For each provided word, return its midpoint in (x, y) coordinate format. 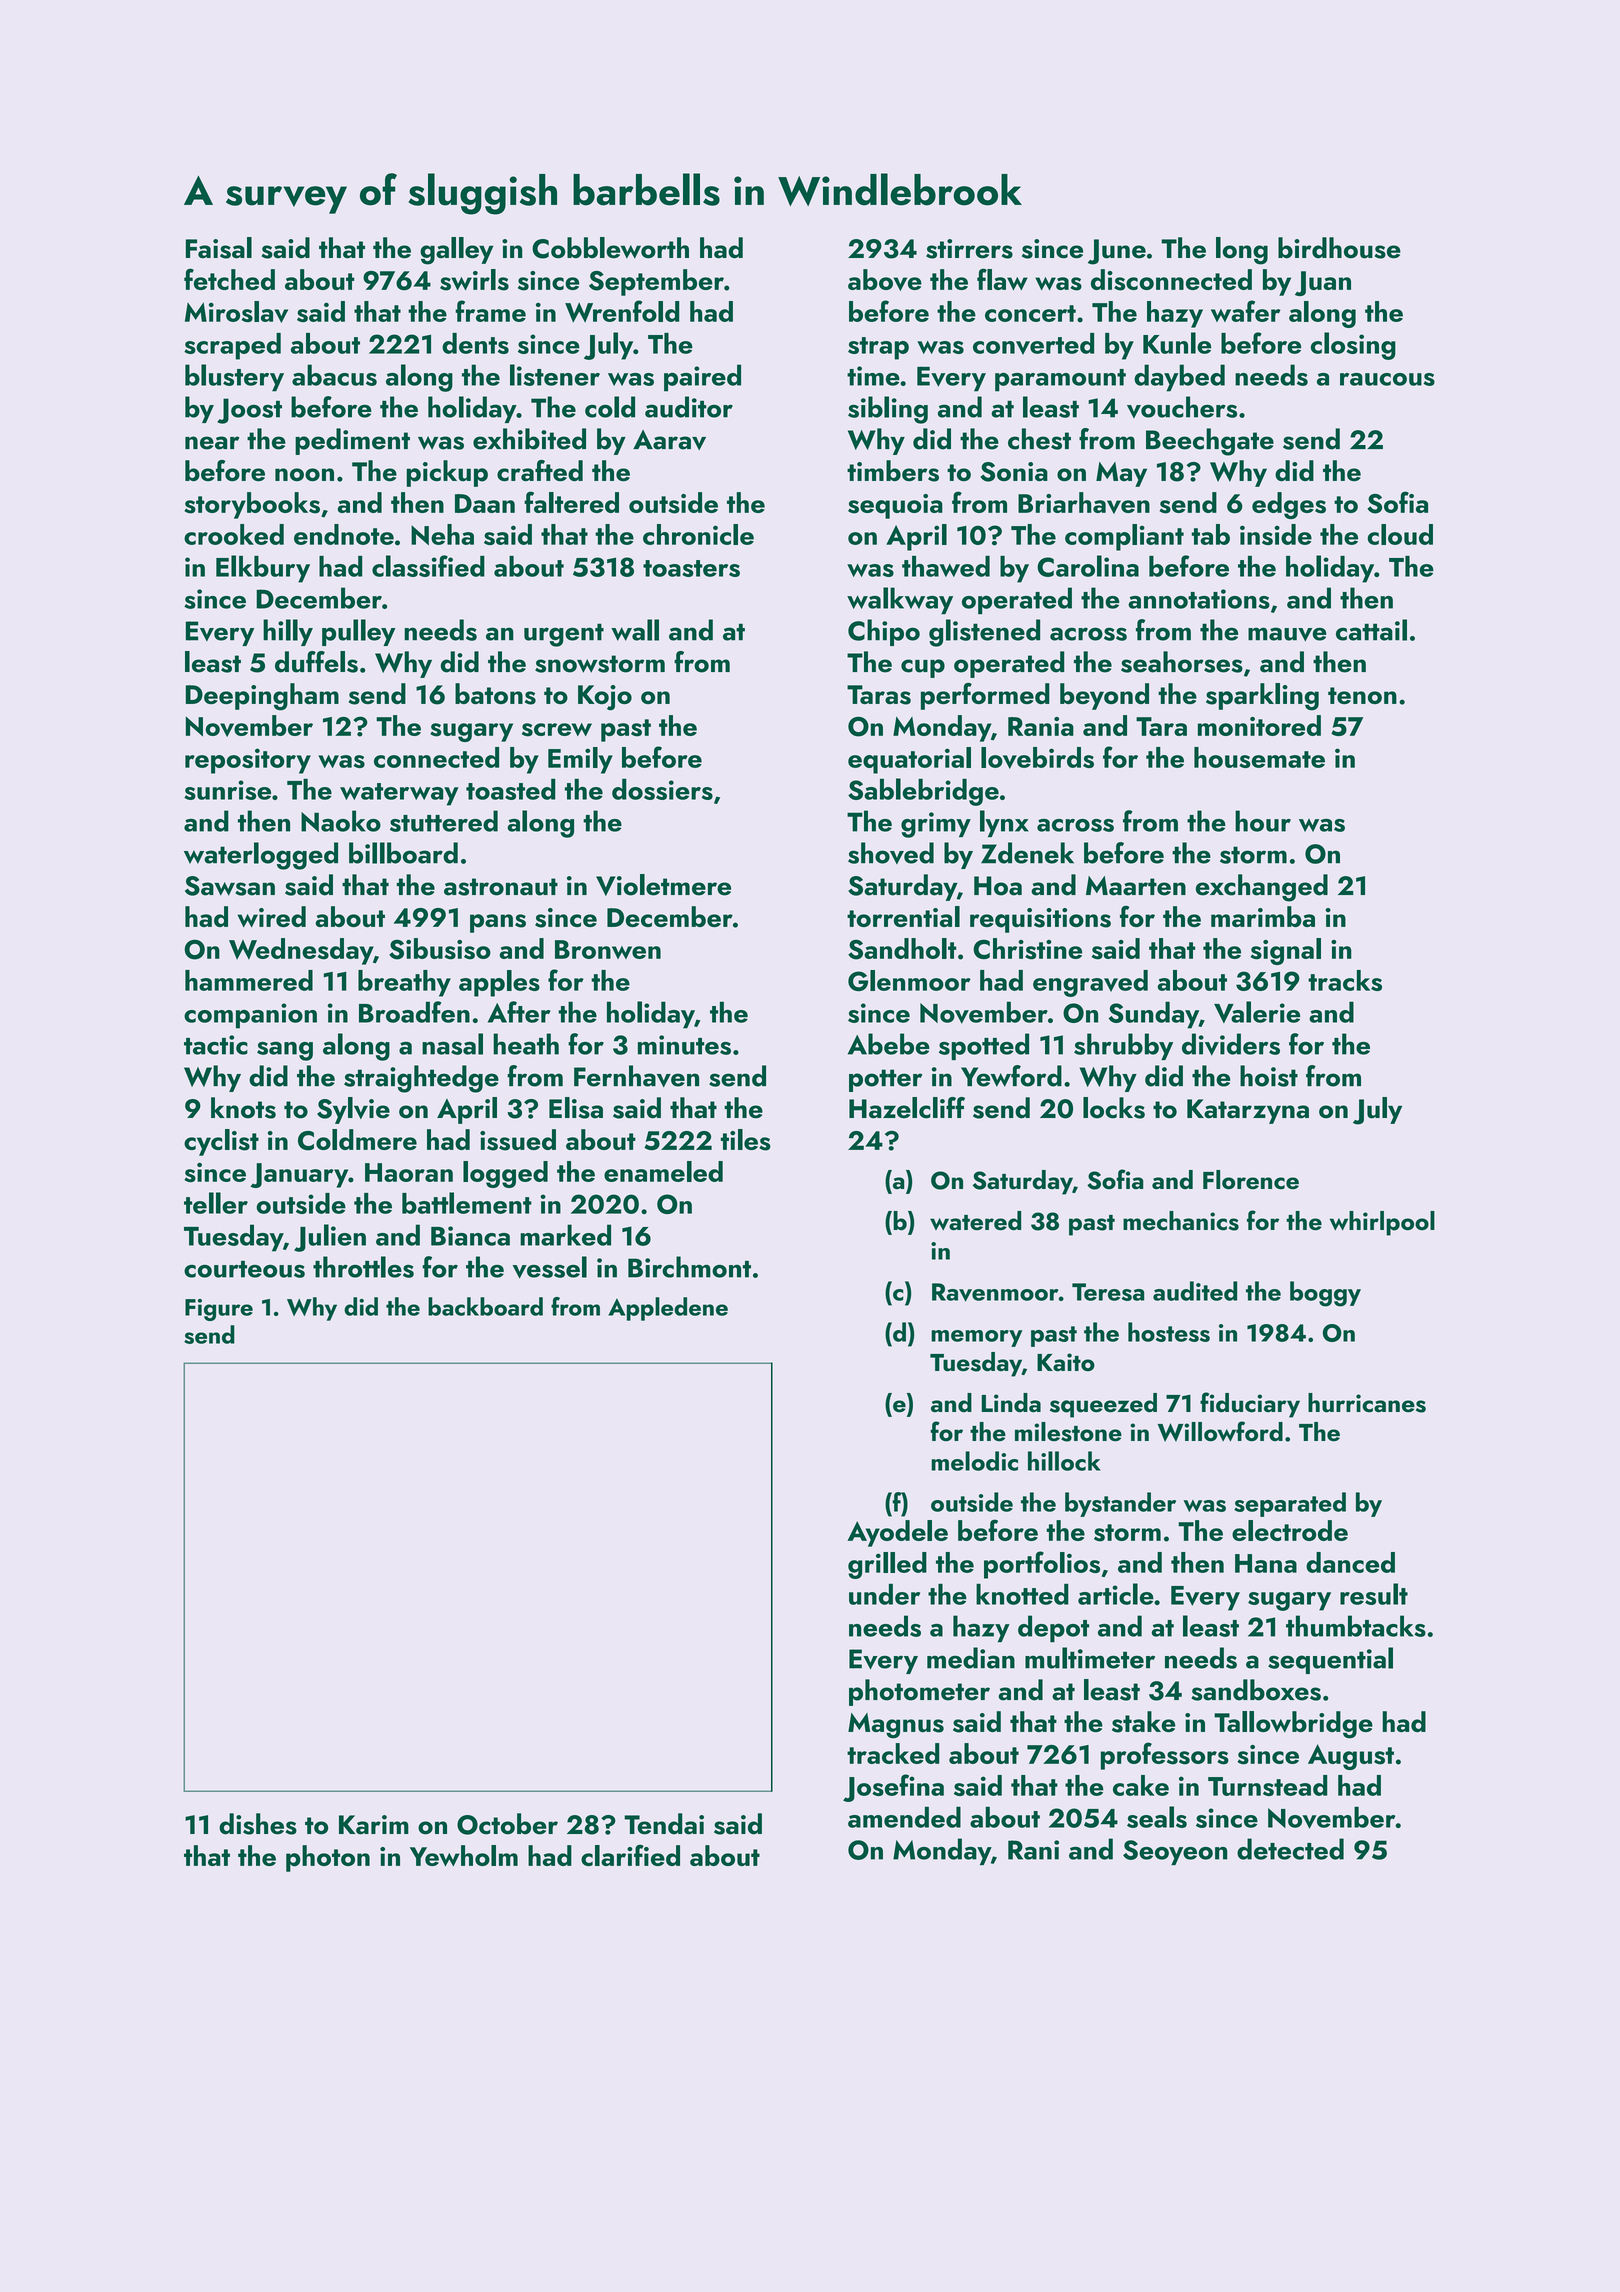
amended (904, 1817)
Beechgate (1210, 442)
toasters (691, 568)
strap (878, 348)
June (1117, 252)
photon (328, 1858)
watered (975, 1221)
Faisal (219, 248)
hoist (1269, 1076)
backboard (485, 1306)
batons (495, 694)
